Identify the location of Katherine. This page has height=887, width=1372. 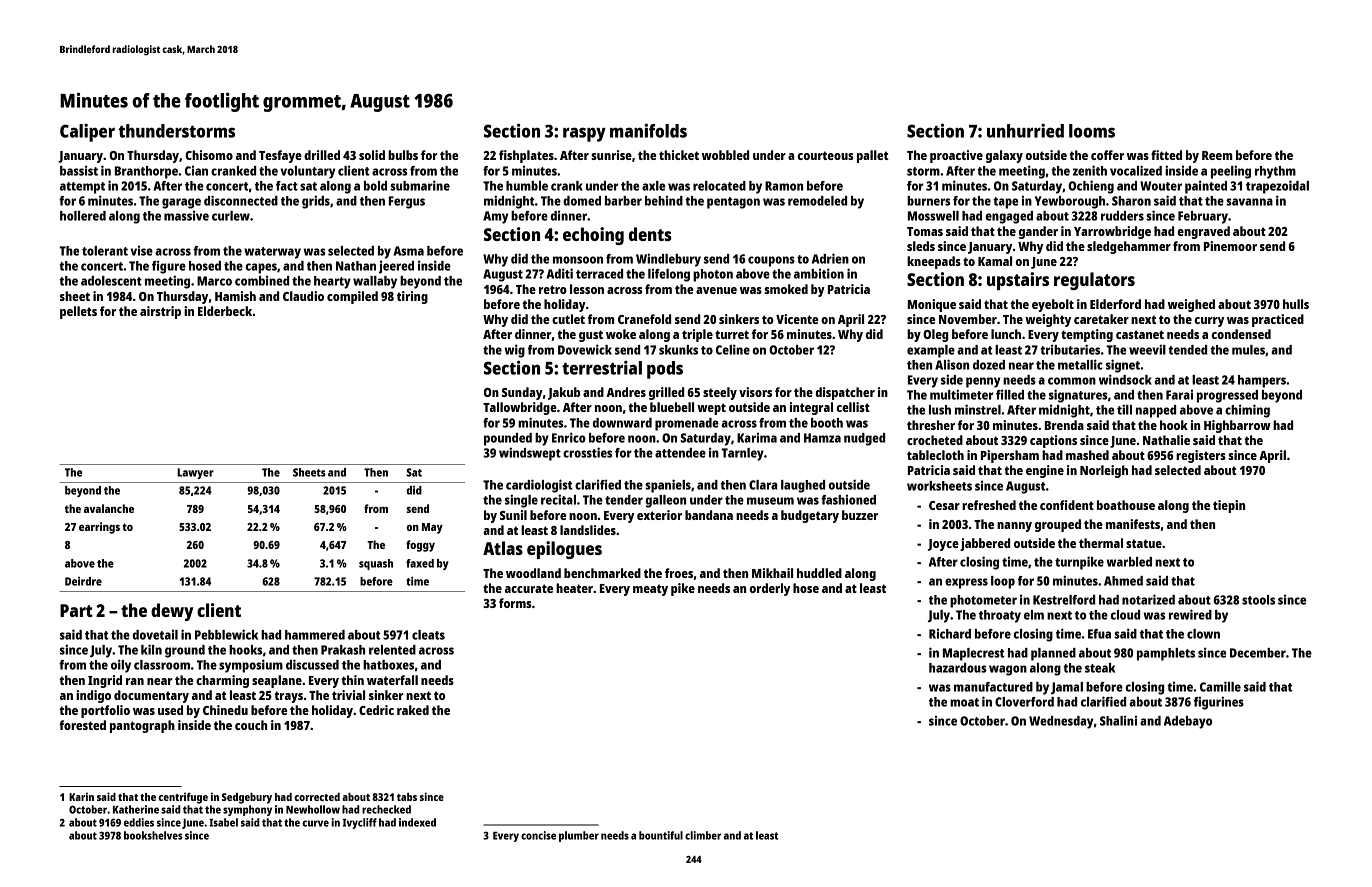
(136, 809).
